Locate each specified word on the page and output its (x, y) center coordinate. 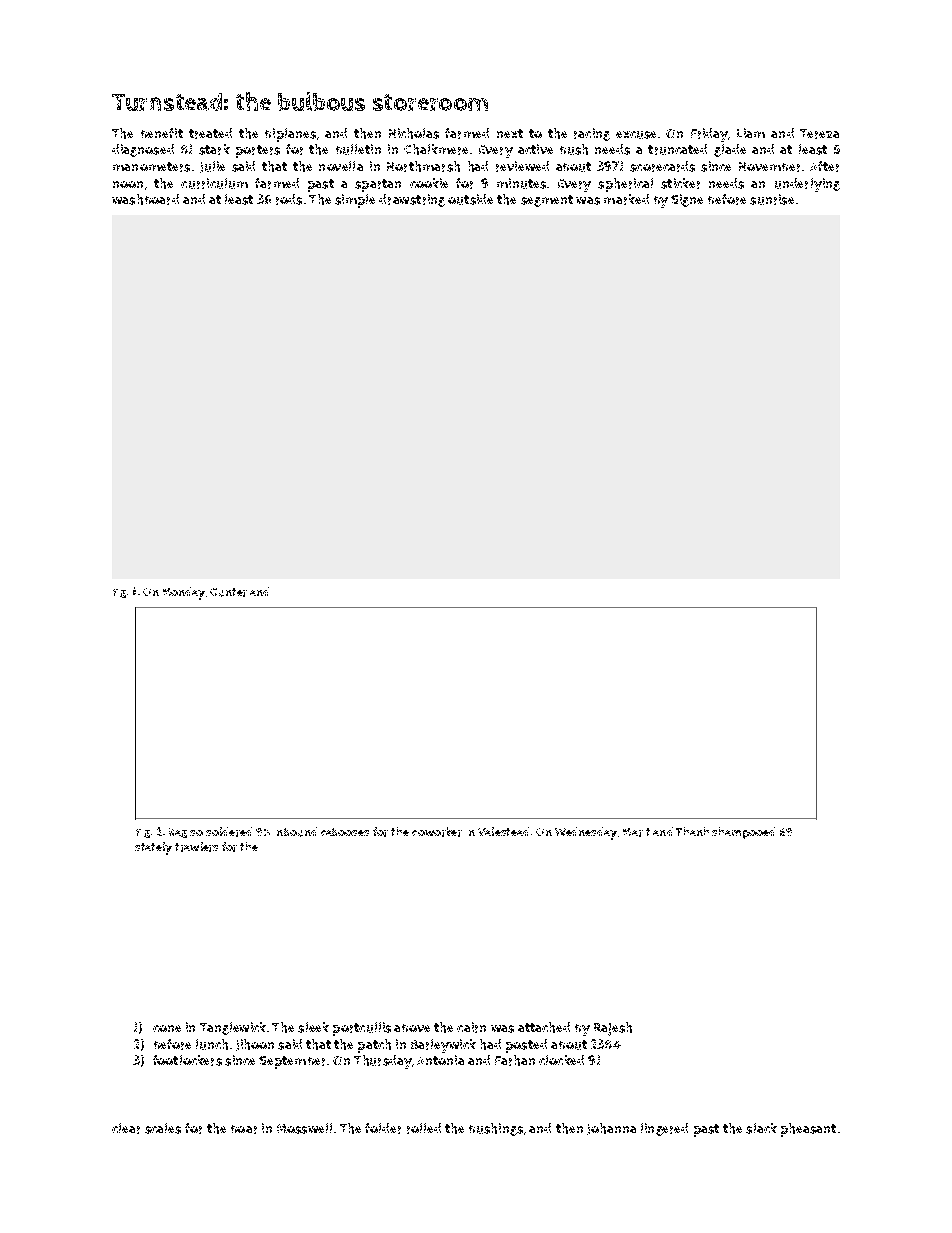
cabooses (345, 832)
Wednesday (586, 833)
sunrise (772, 199)
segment (547, 201)
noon (128, 184)
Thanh (692, 831)
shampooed (743, 833)
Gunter (228, 592)
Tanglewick (233, 1028)
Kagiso (186, 833)
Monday (184, 593)
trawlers (196, 847)
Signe (687, 200)
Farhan (515, 1060)
